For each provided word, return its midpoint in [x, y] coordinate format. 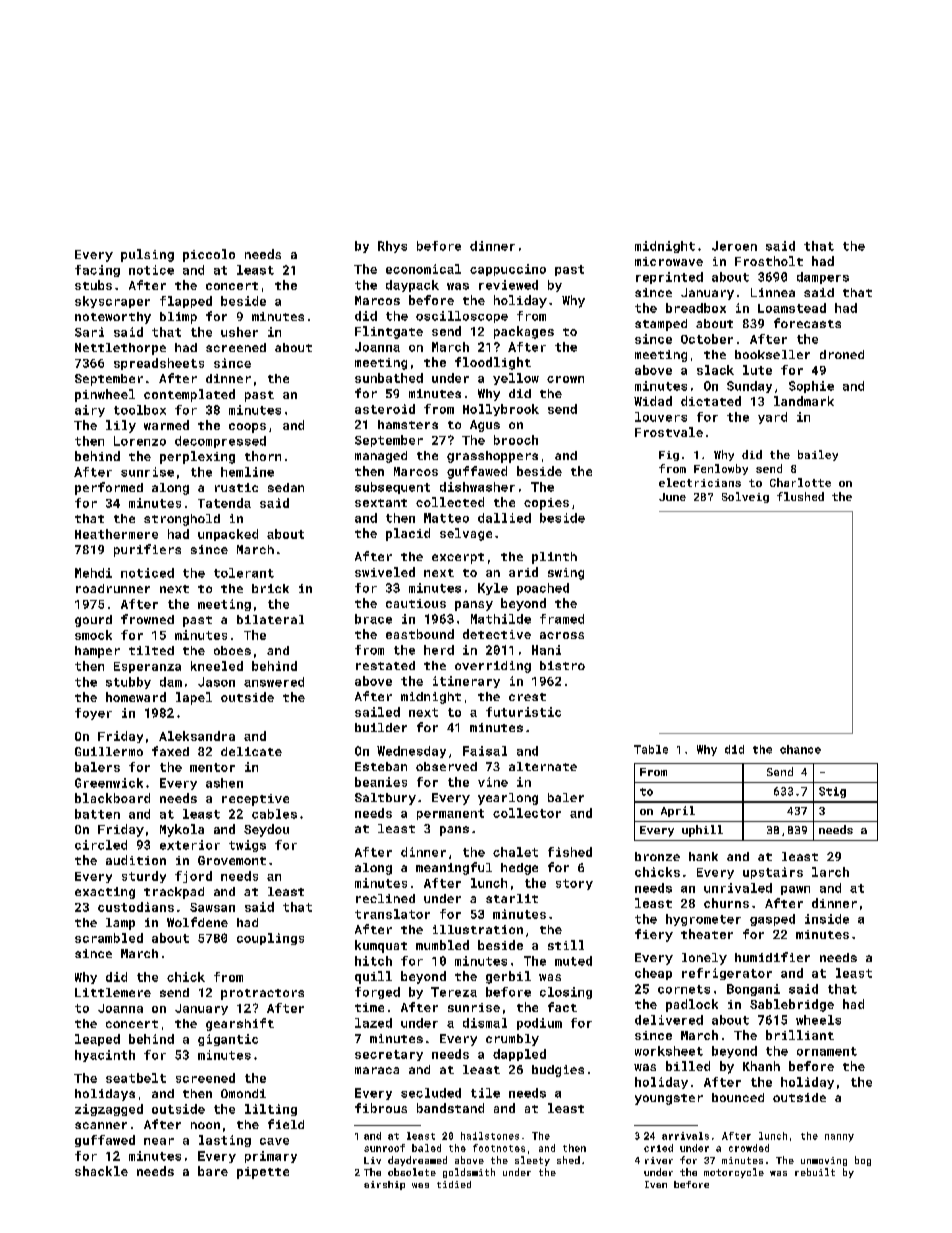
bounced [738, 1097]
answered [274, 682]
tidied [454, 1184]
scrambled [109, 938]
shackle [101, 1171]
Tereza [454, 992]
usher [239, 332]
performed [109, 488]
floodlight [493, 363]
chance [800, 749]
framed [562, 619]
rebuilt [815, 1172]
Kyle [493, 589]
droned [842, 354]
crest [527, 697]
